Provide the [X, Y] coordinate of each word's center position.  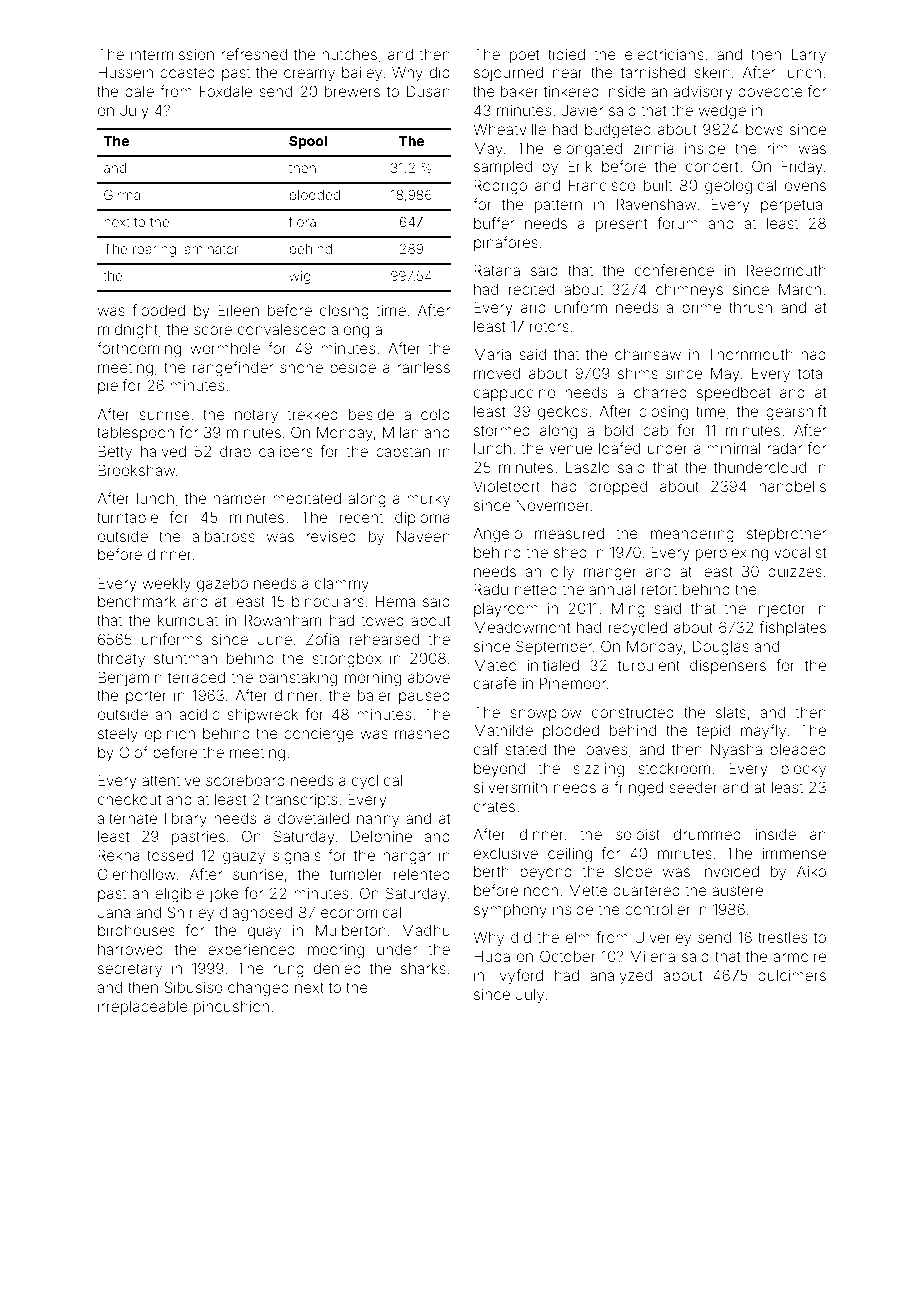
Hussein [125, 72]
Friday [802, 167]
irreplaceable [143, 1008]
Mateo [495, 665]
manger [610, 574]
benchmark [137, 601]
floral [304, 221]
